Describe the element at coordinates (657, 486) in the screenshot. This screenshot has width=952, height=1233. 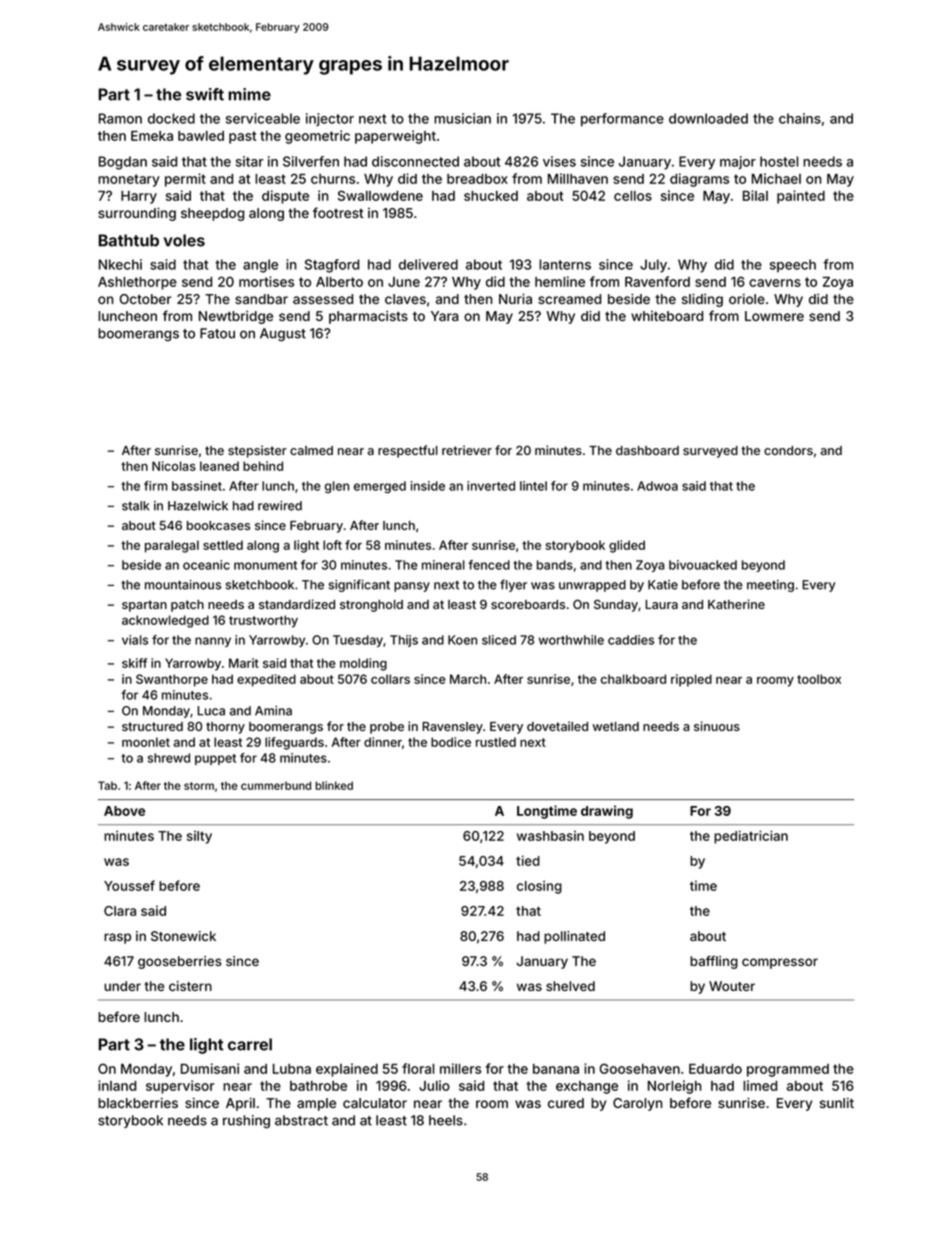
I see `Adwoa` at that location.
